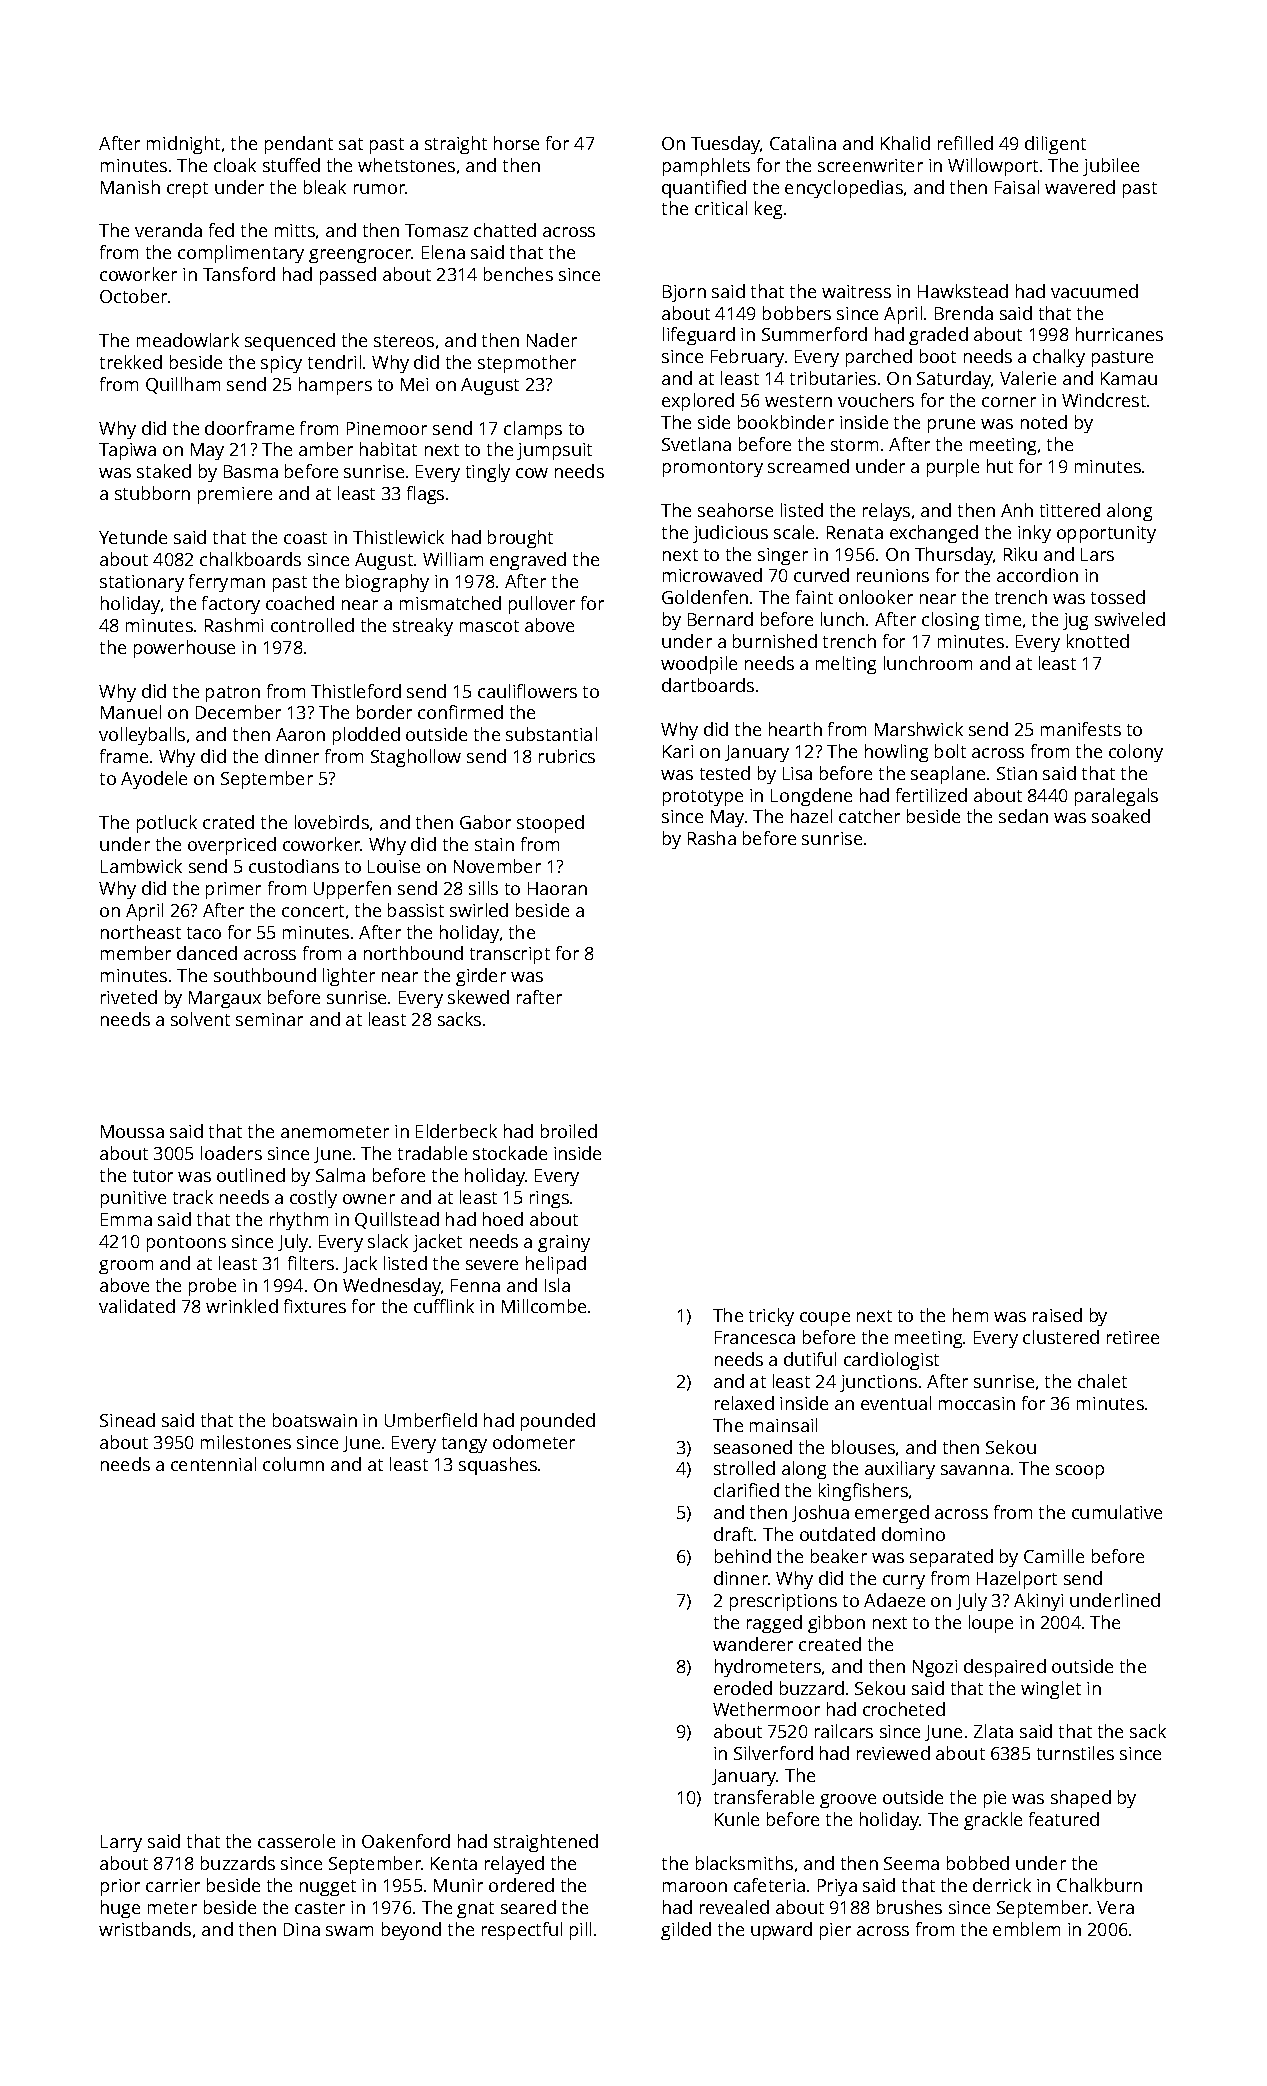 The width and height of the screenshot is (1267, 2086). Describe the element at coordinates (133, 296) in the screenshot. I see `October` at that location.
